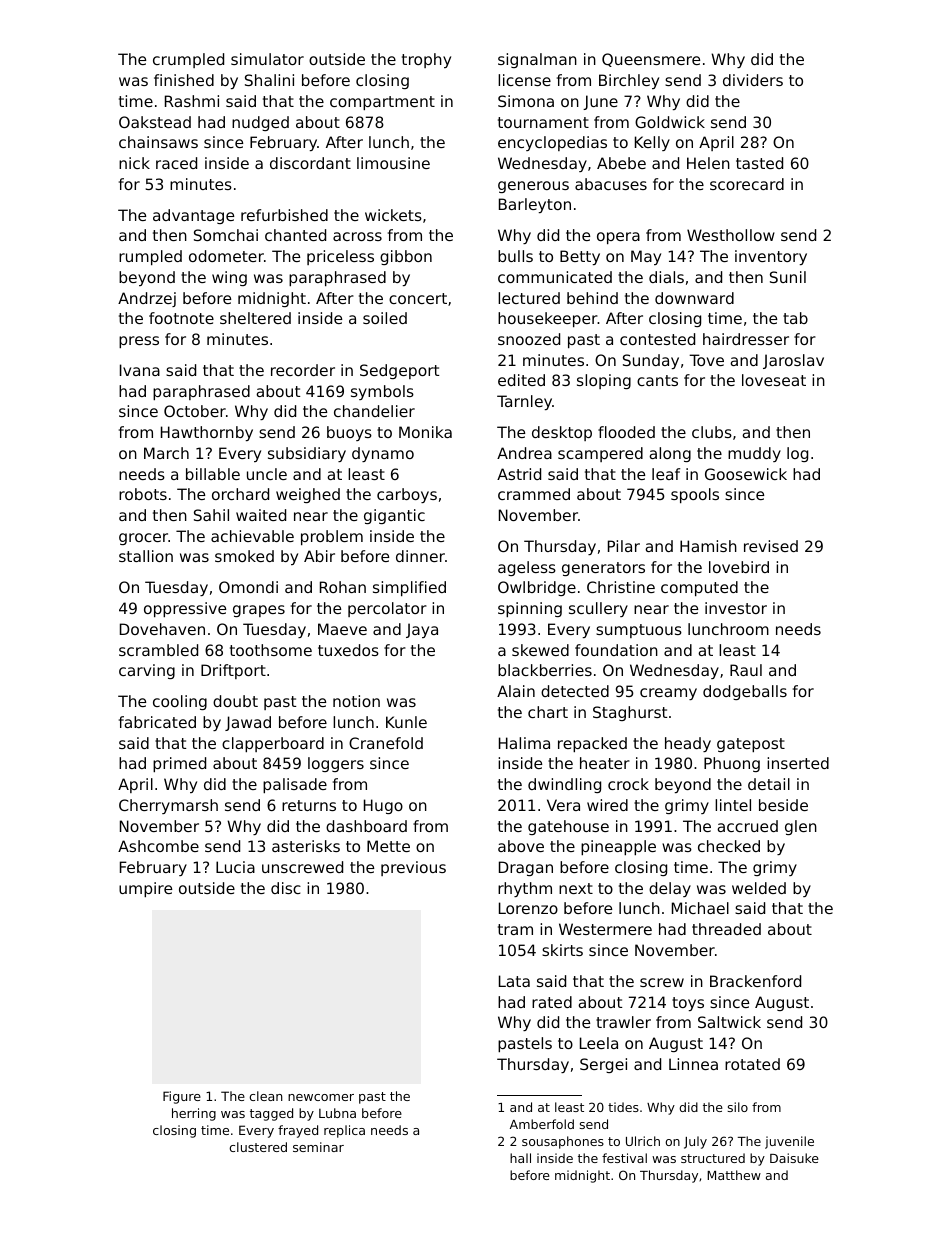 This screenshot has width=952, height=1233. What do you see at coordinates (747, 826) in the screenshot?
I see `accrued` at bounding box center [747, 826].
